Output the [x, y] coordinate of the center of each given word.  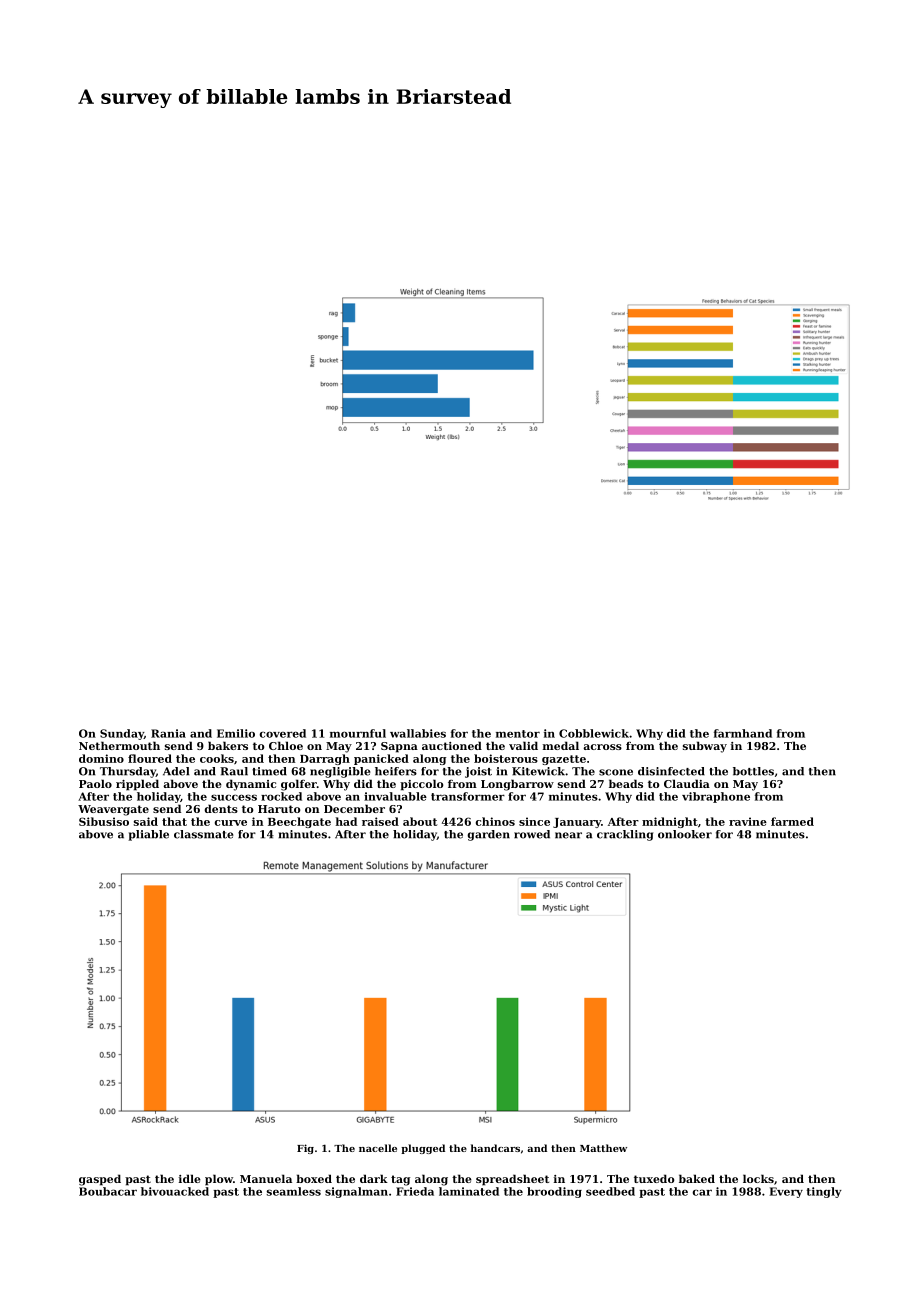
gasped [100, 1180]
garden [488, 835]
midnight [670, 822]
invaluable [395, 796]
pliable [148, 835]
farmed [792, 821]
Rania [168, 733]
